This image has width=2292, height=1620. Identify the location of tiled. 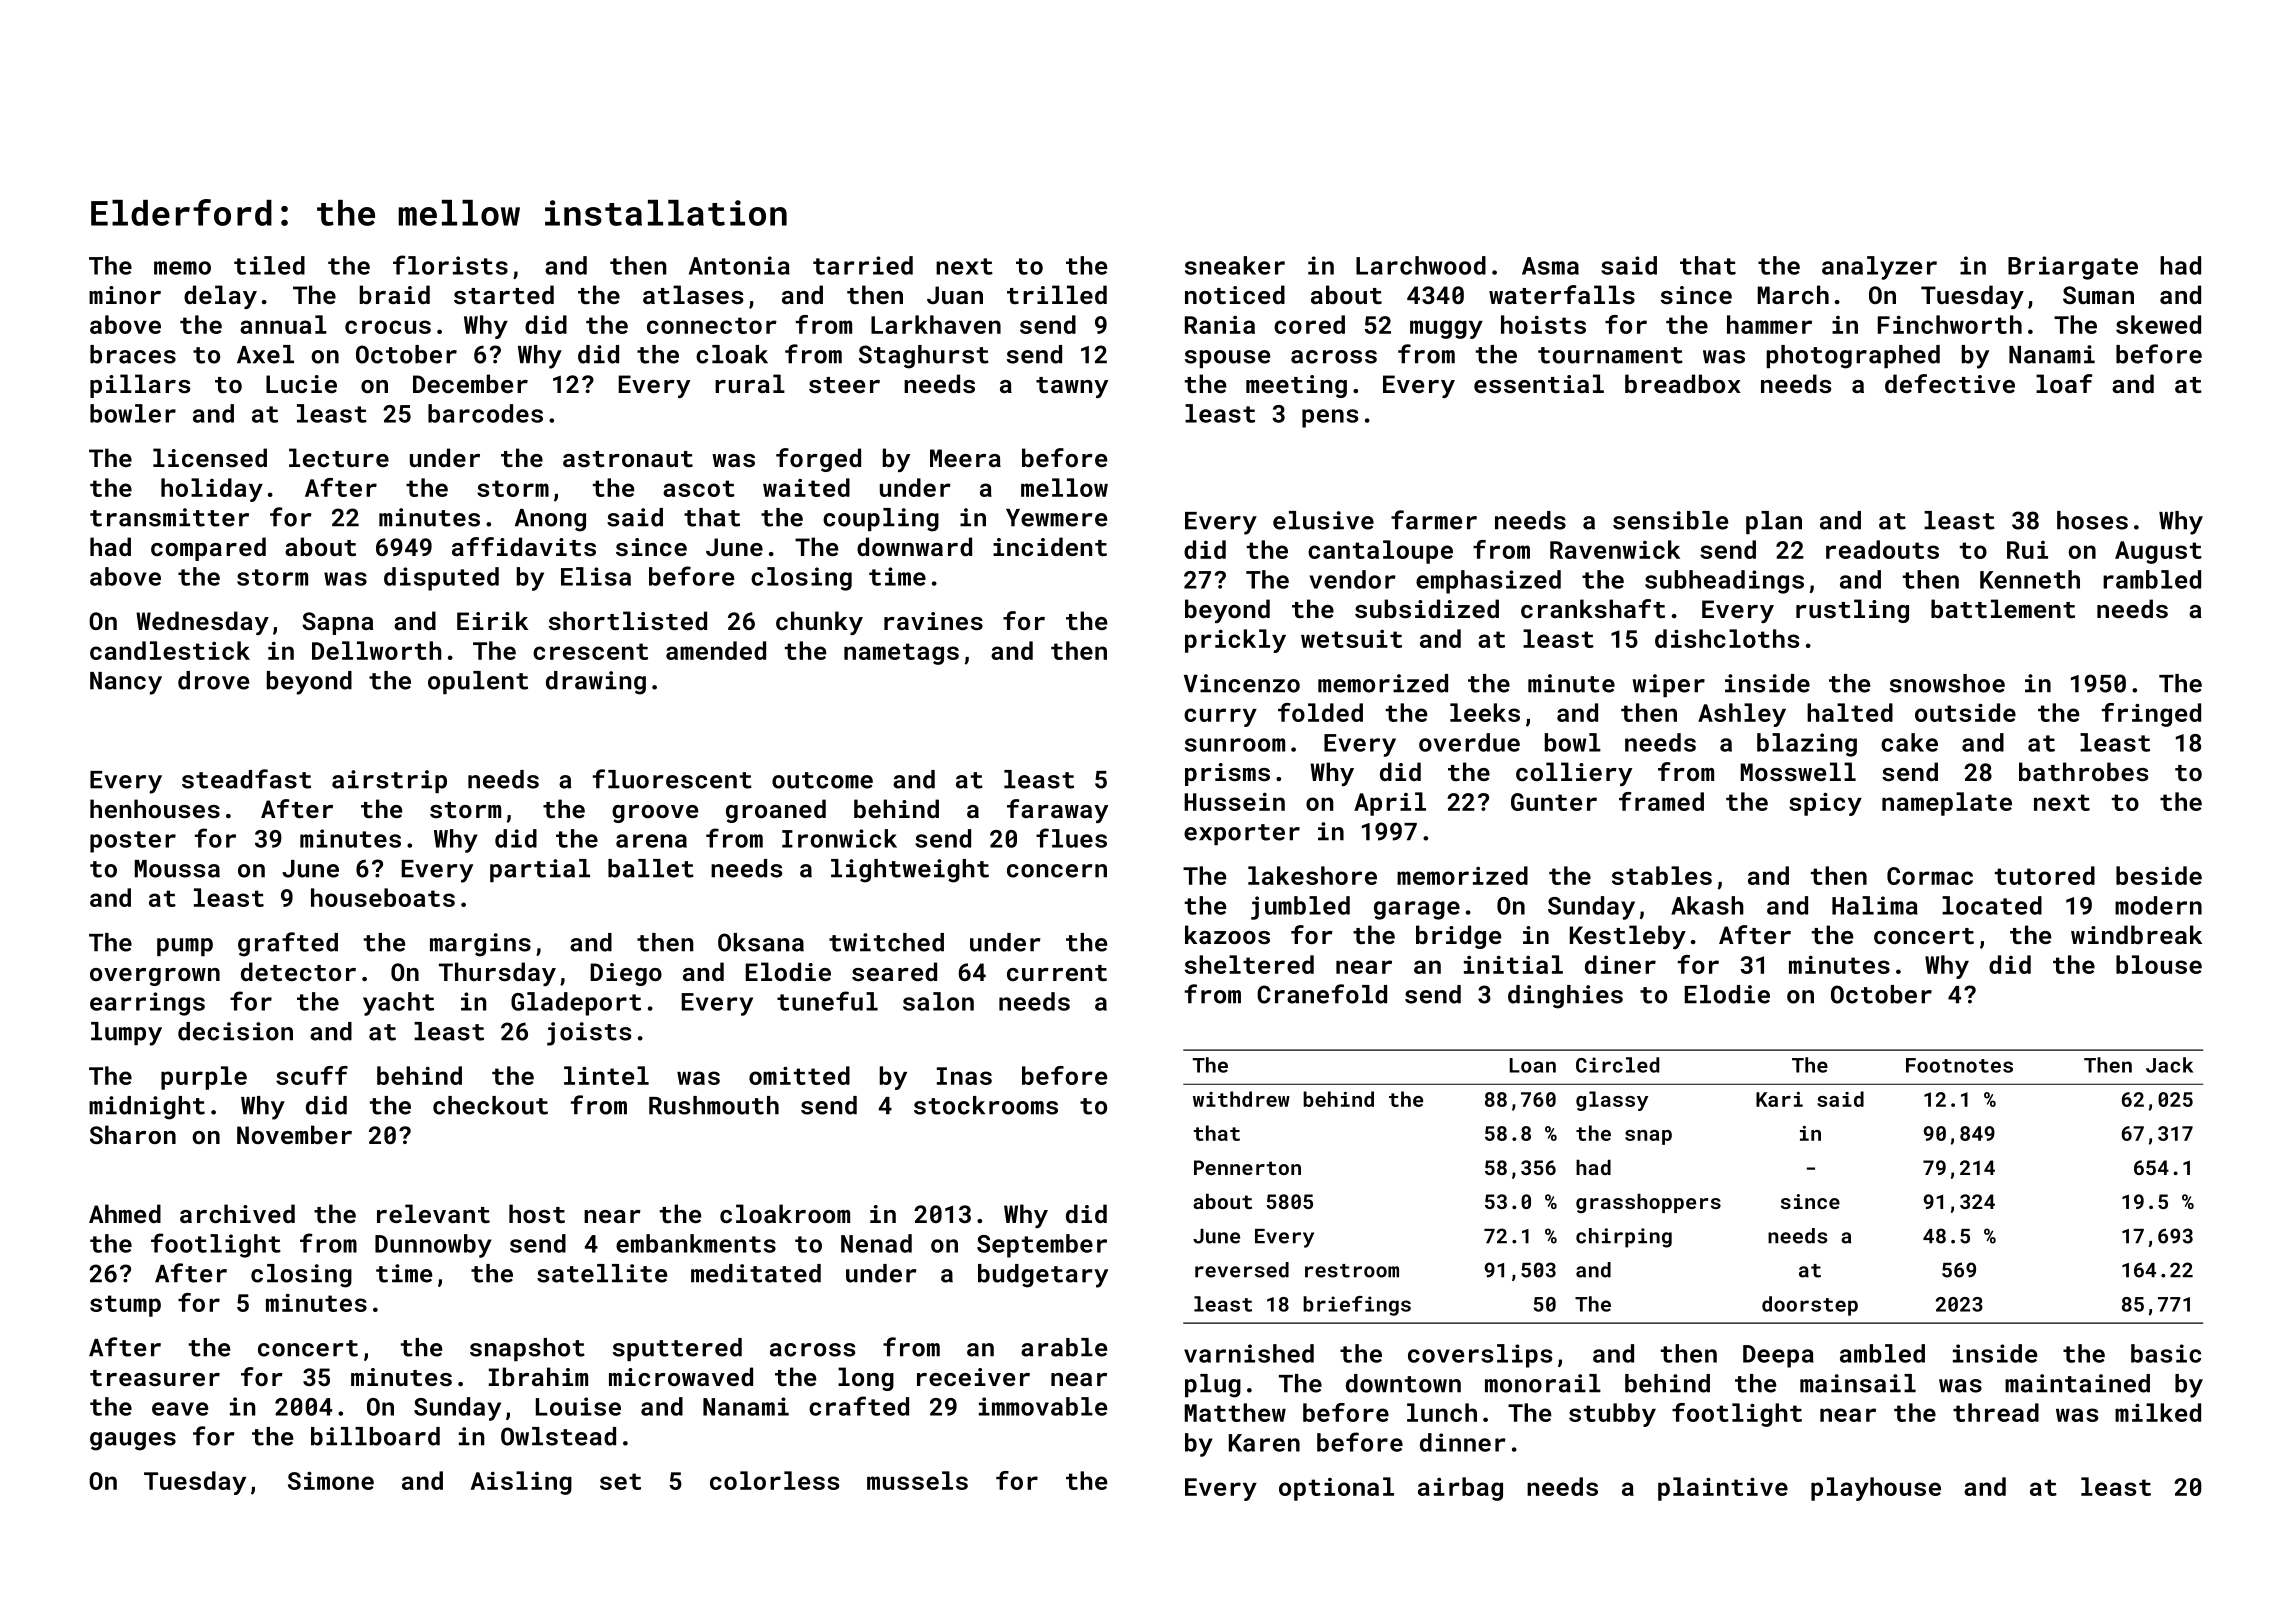
(269, 265).
